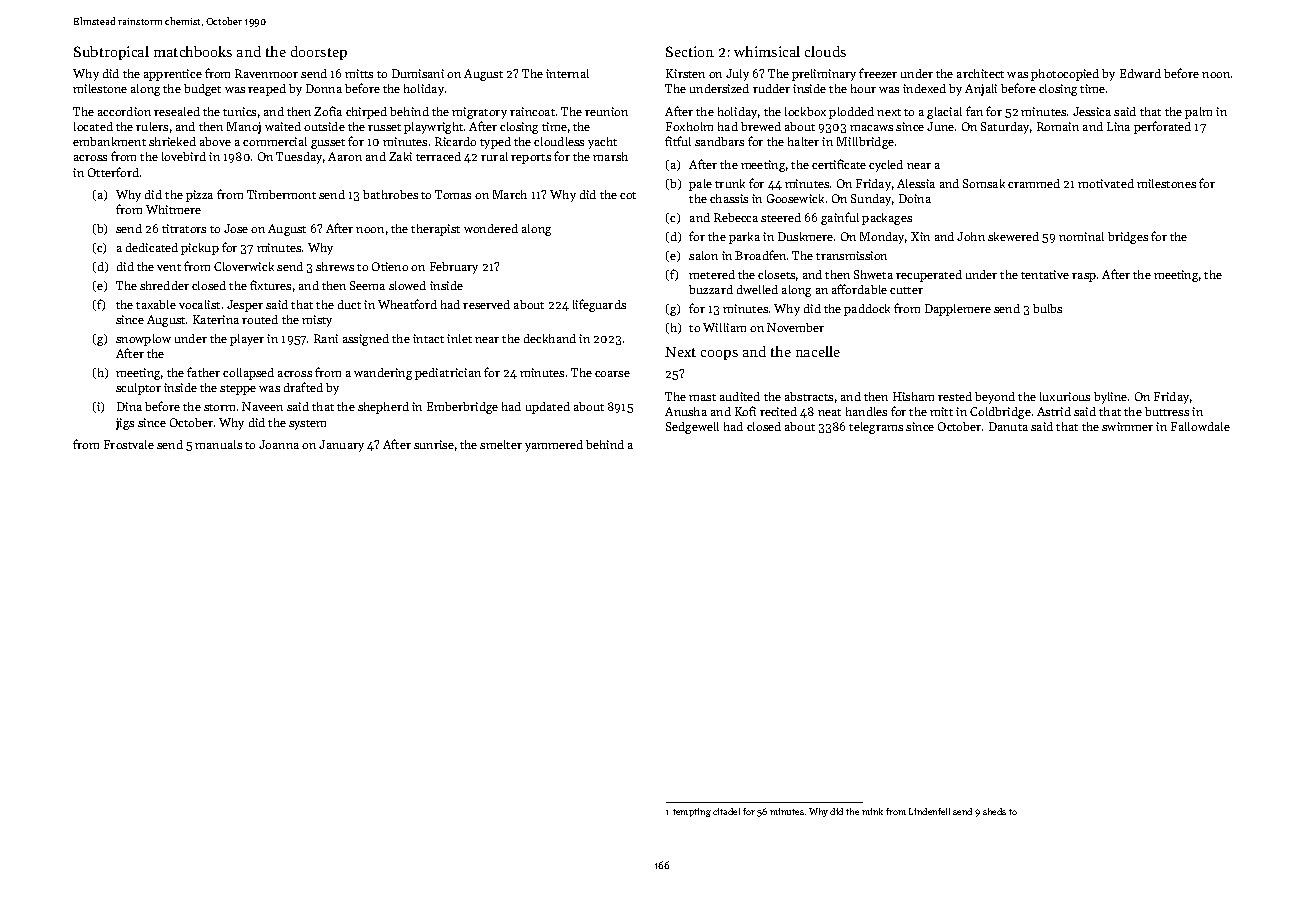 The width and height of the screenshot is (1308, 924). I want to click on sheds, so click(994, 811).
